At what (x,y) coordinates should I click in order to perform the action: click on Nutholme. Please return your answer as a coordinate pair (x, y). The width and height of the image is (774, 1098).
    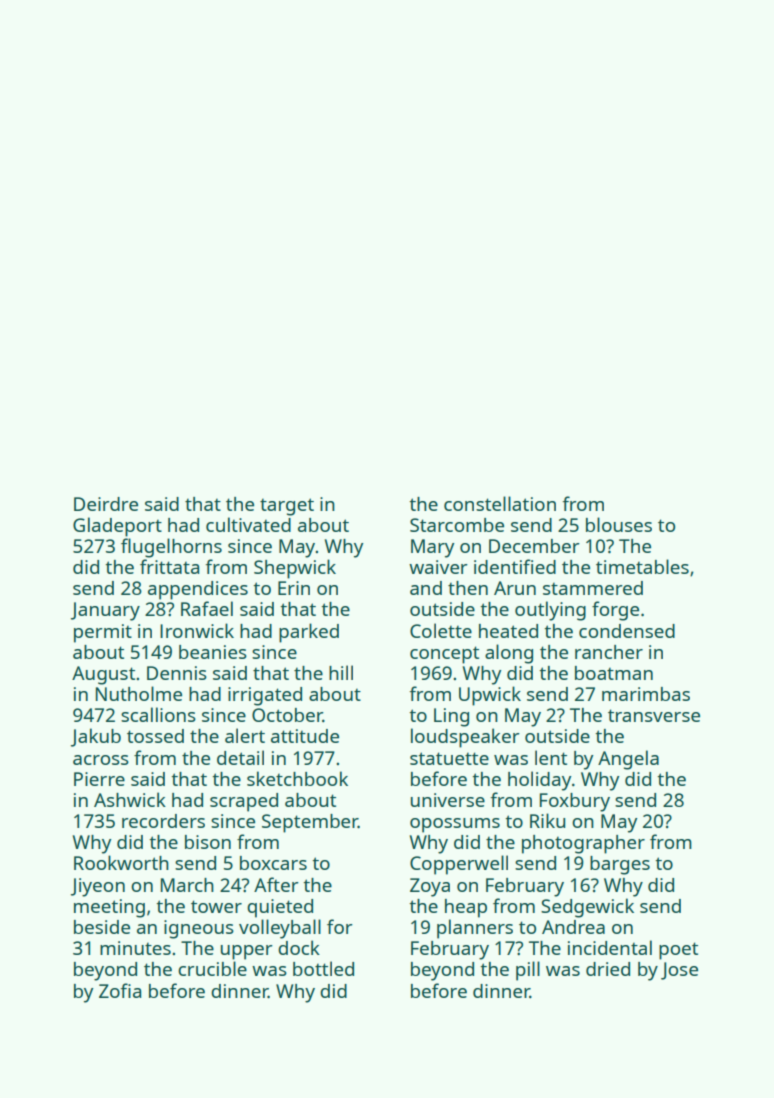
    Looking at the image, I should click on (139, 693).
